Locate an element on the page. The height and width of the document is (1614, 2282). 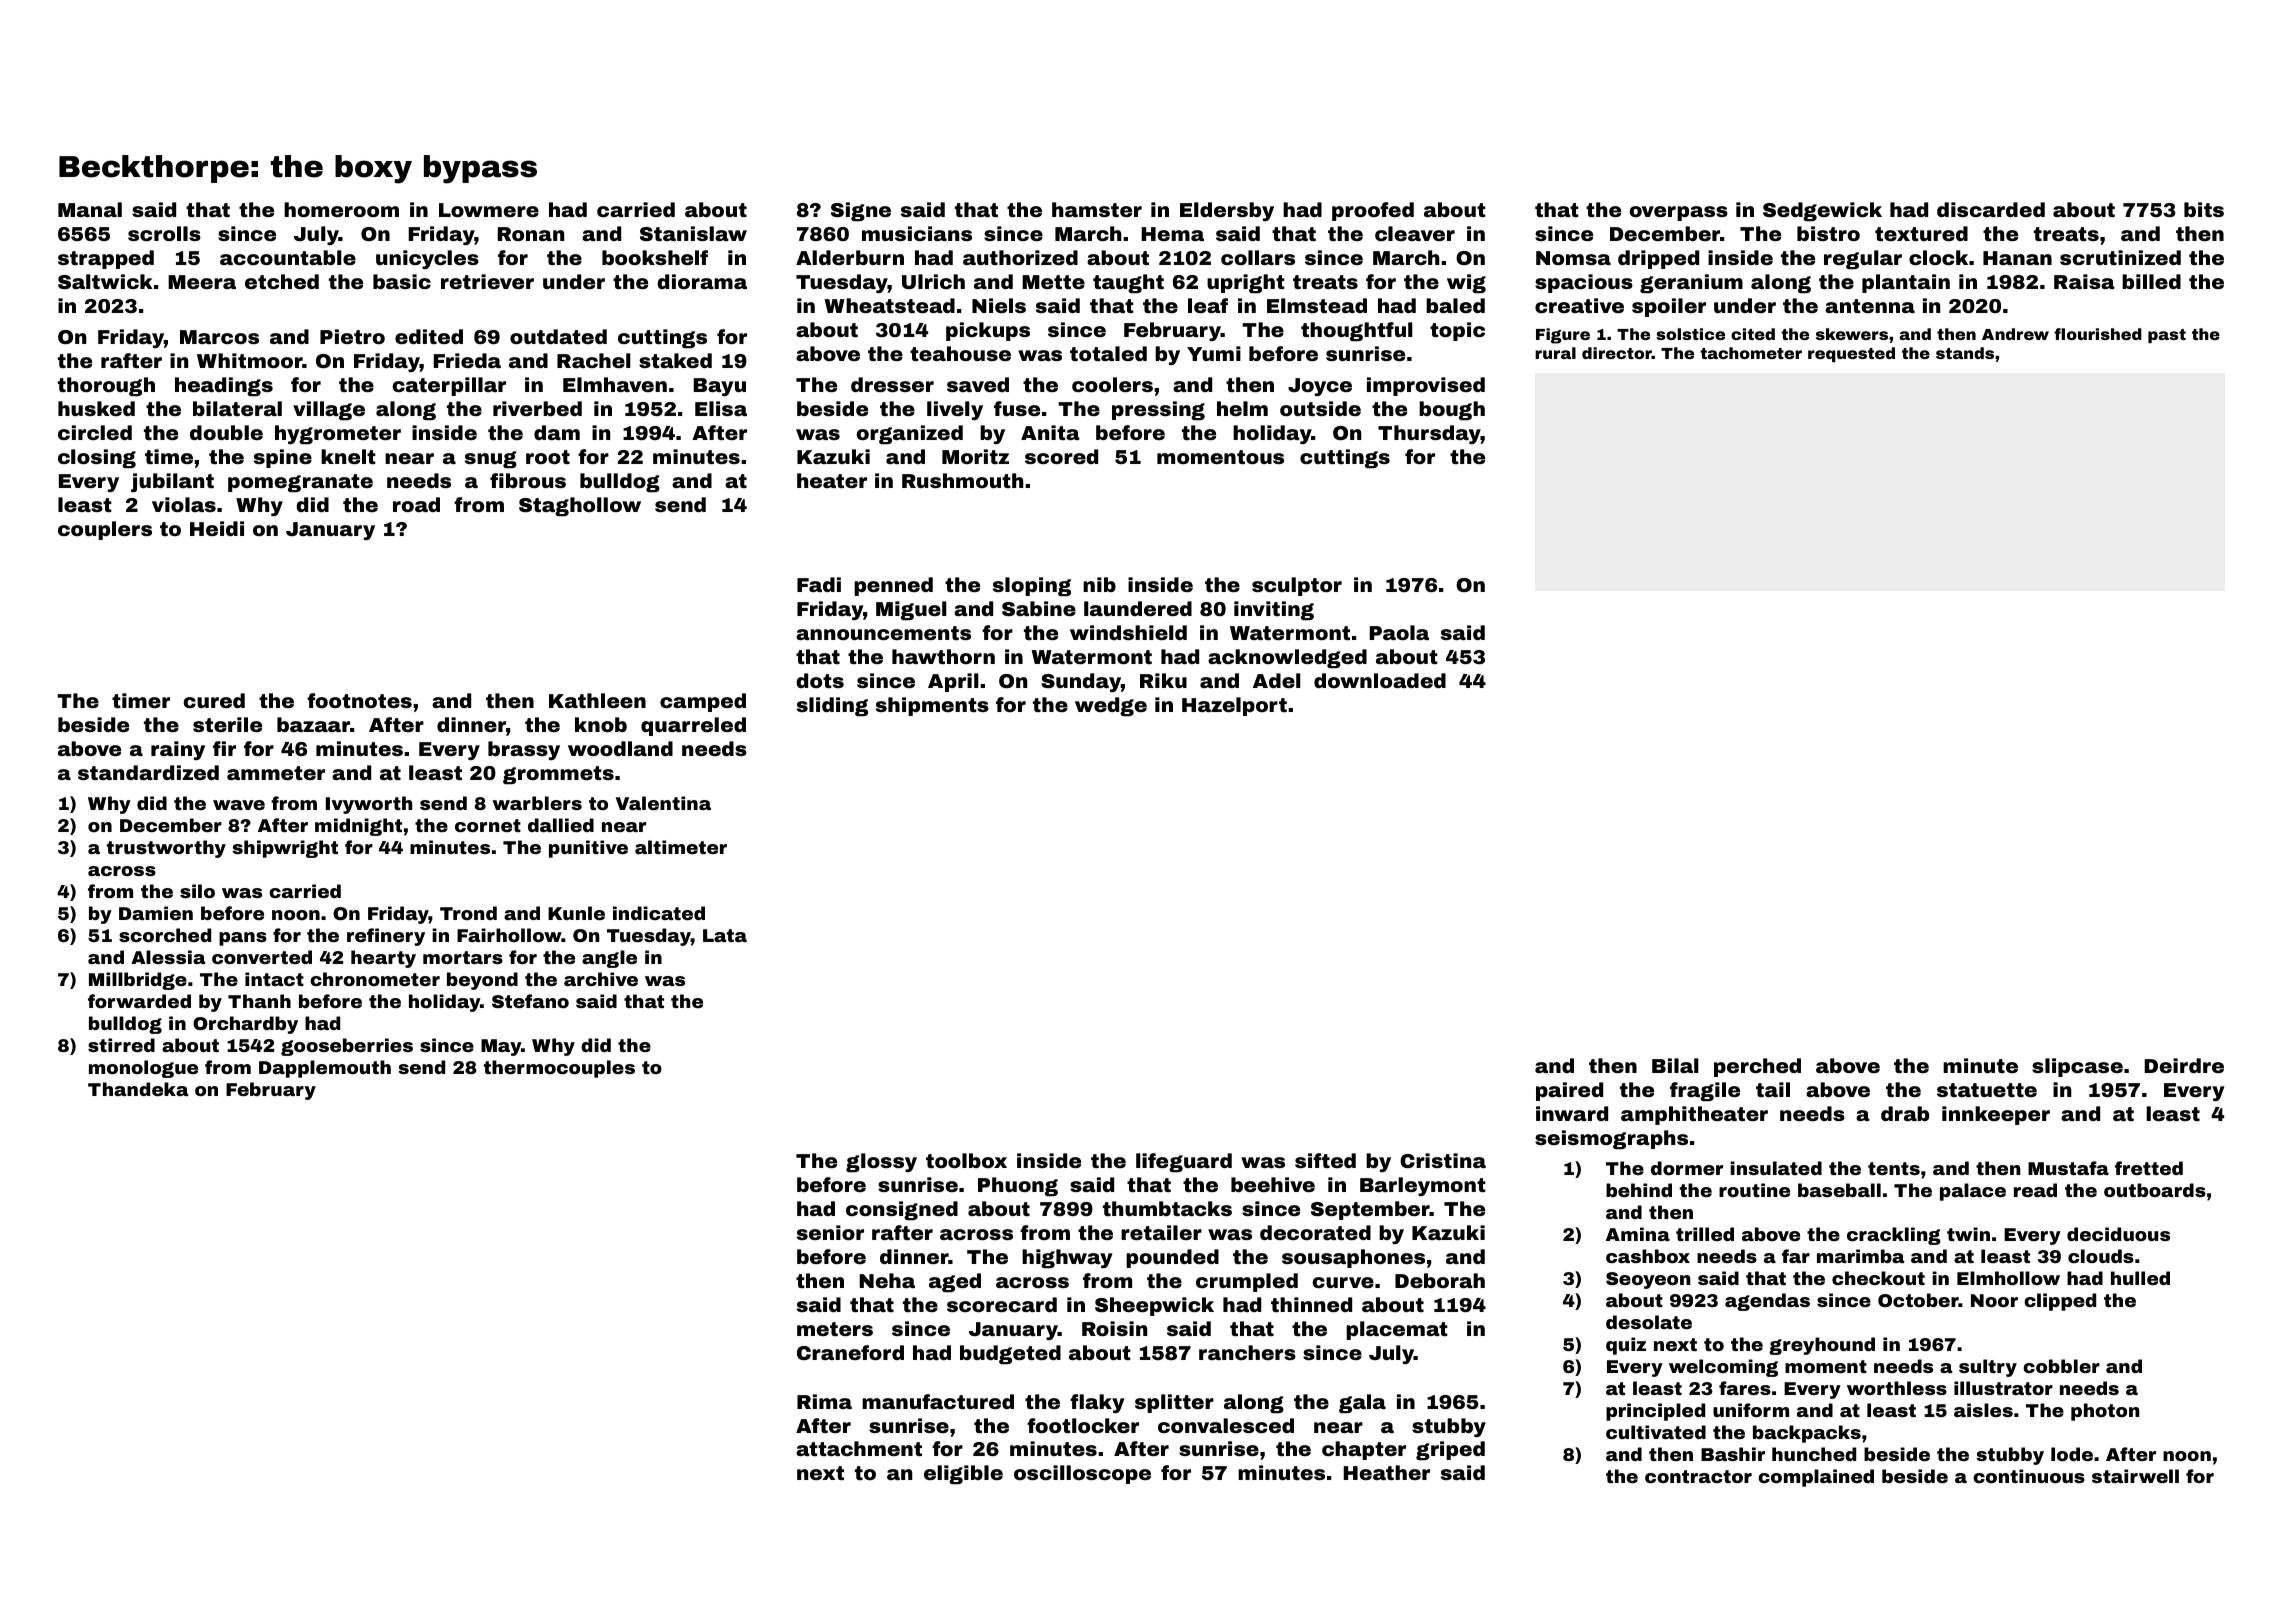
proofed is located at coordinates (1373, 211).
